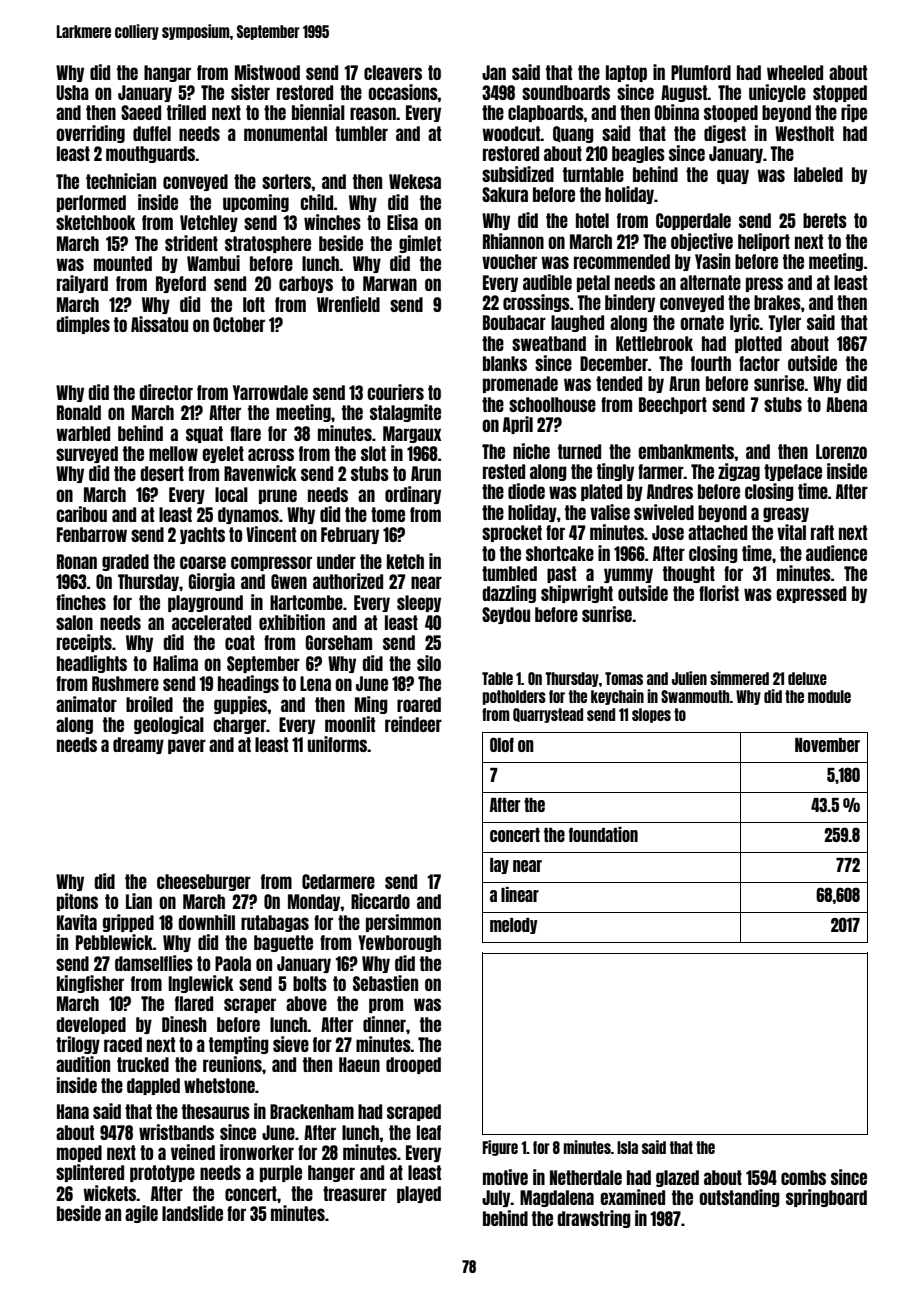 Image resolution: width=924 pixels, height=1308 pixels. I want to click on lyric, so click(745, 323).
